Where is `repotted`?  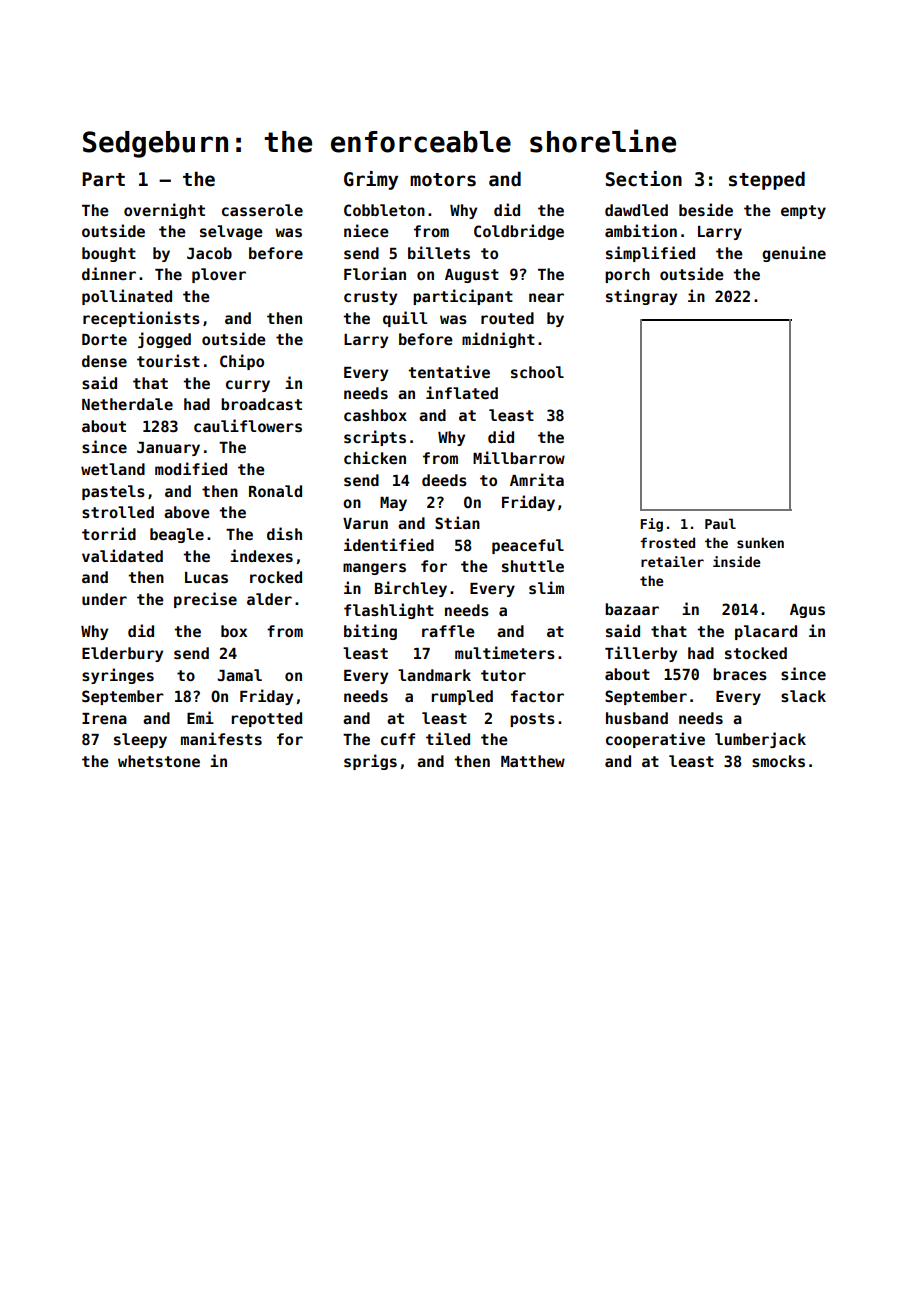 repotted is located at coordinates (266, 719).
